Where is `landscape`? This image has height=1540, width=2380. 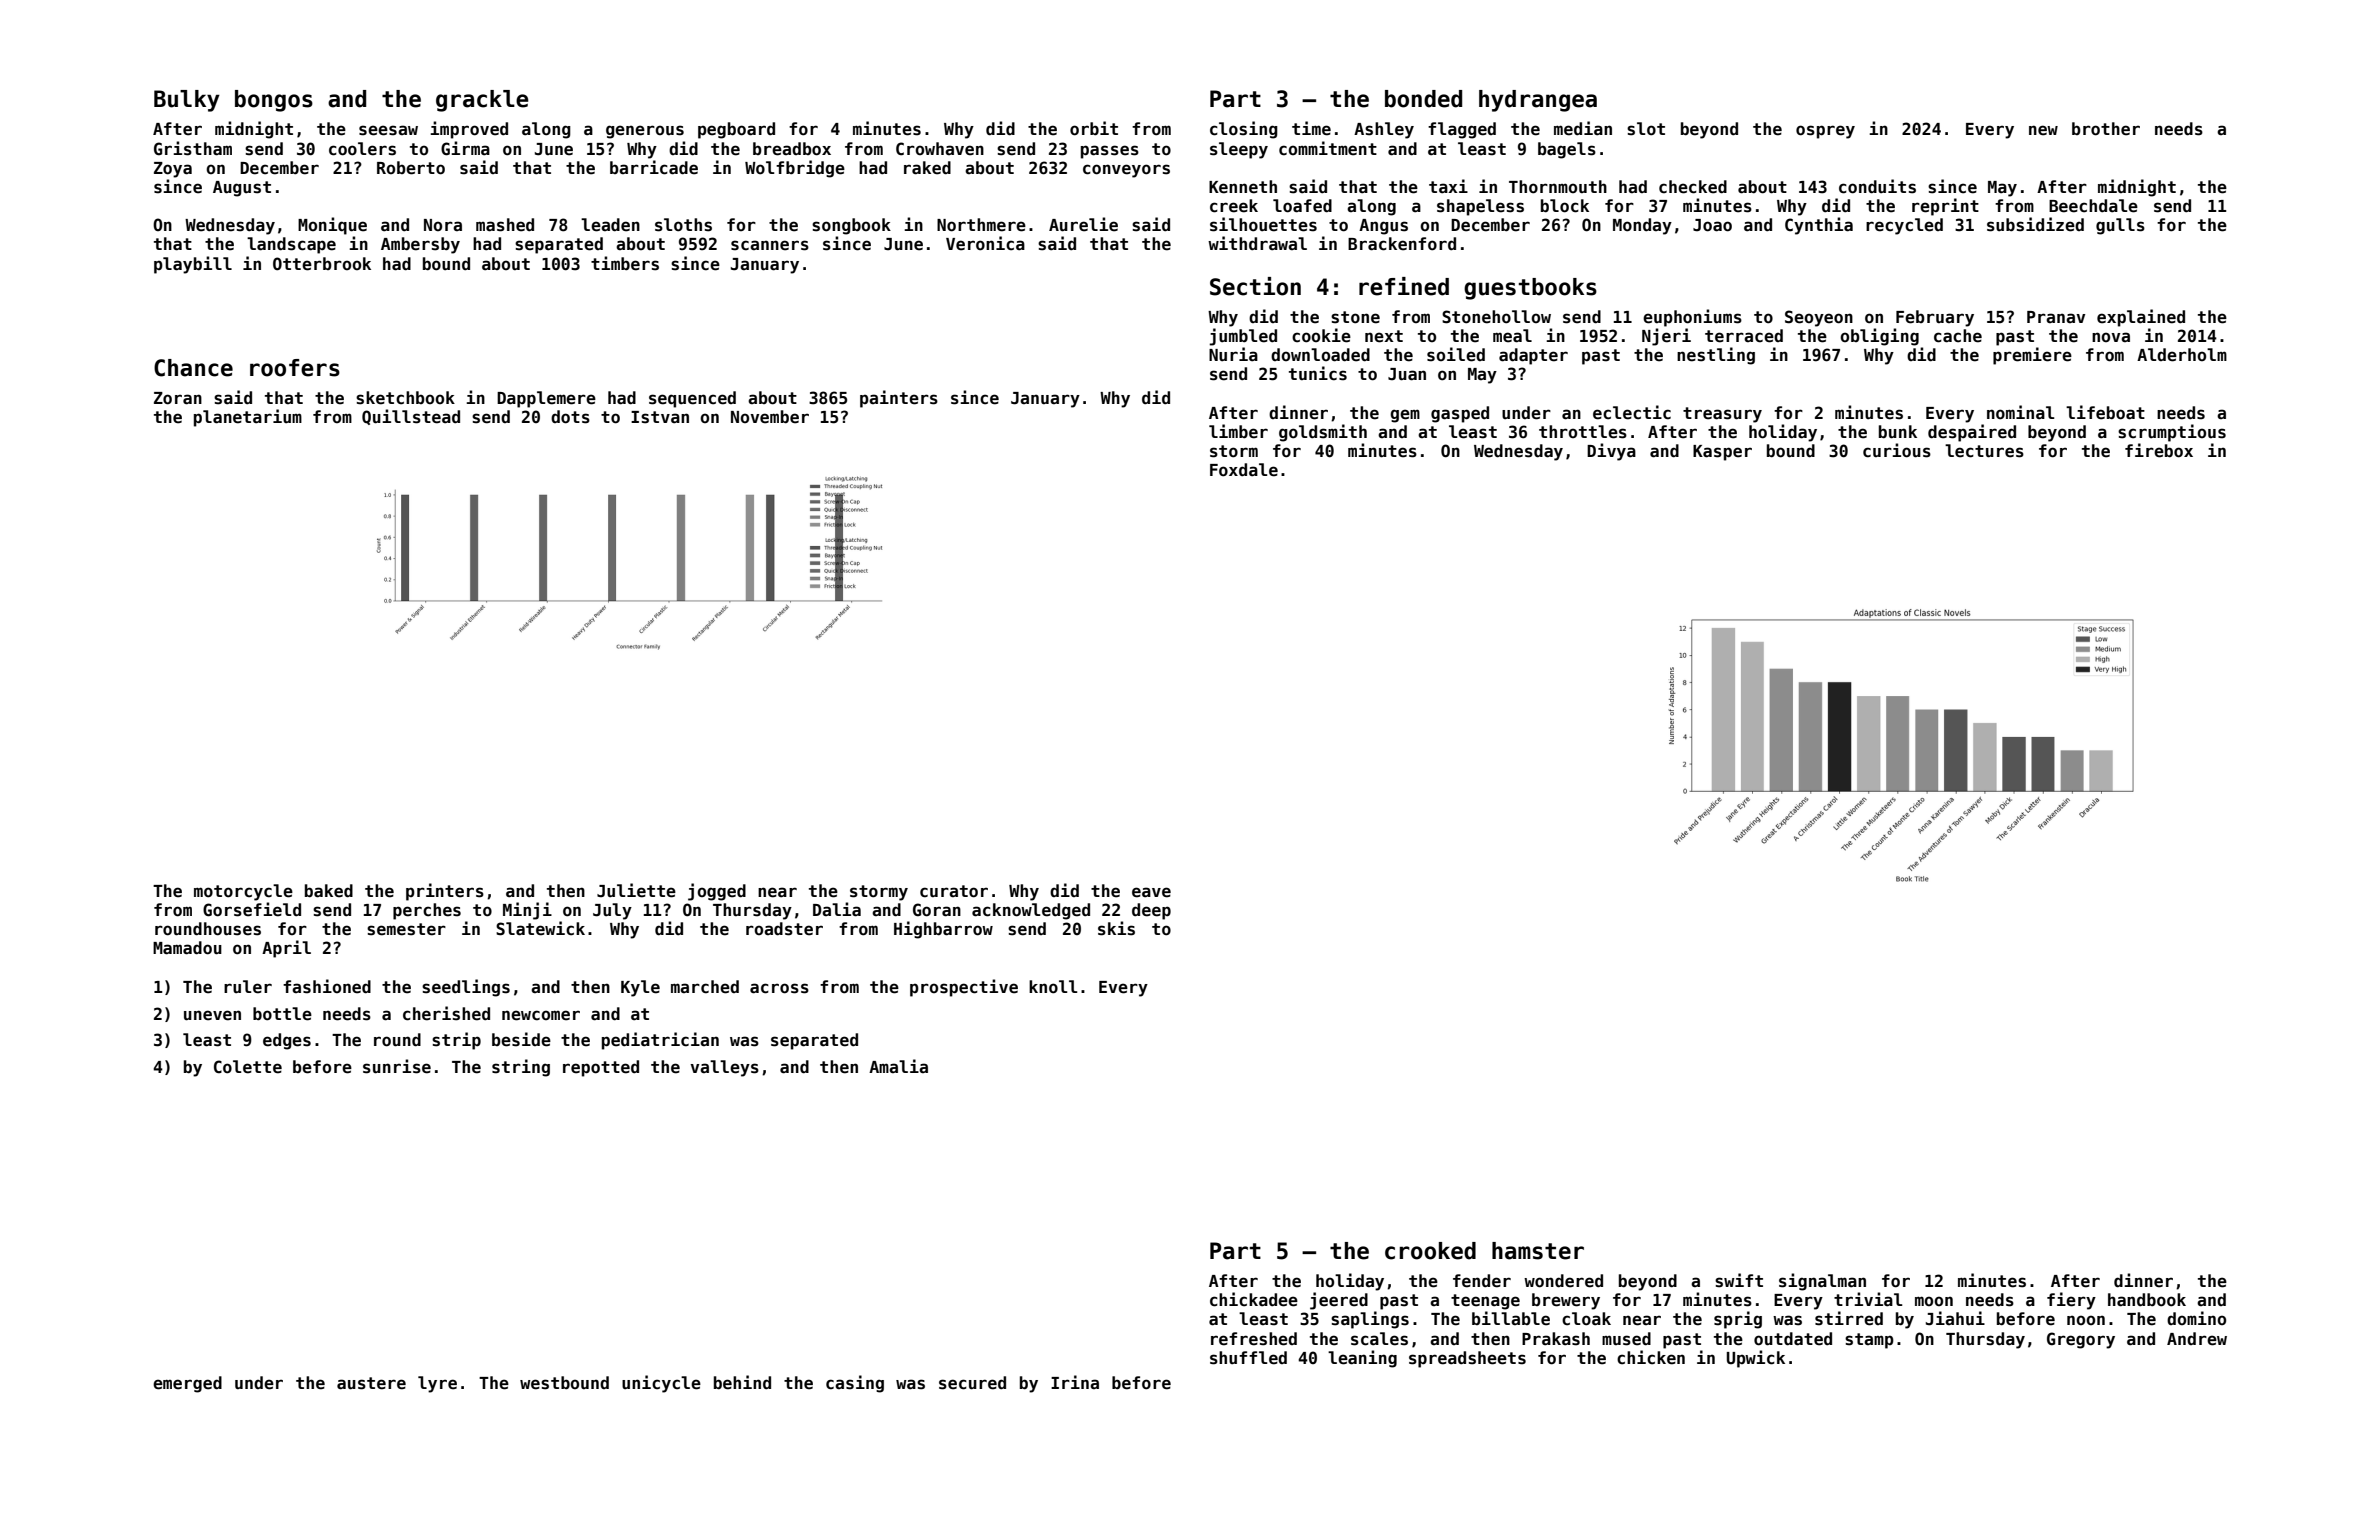 landscape is located at coordinates (291, 245).
